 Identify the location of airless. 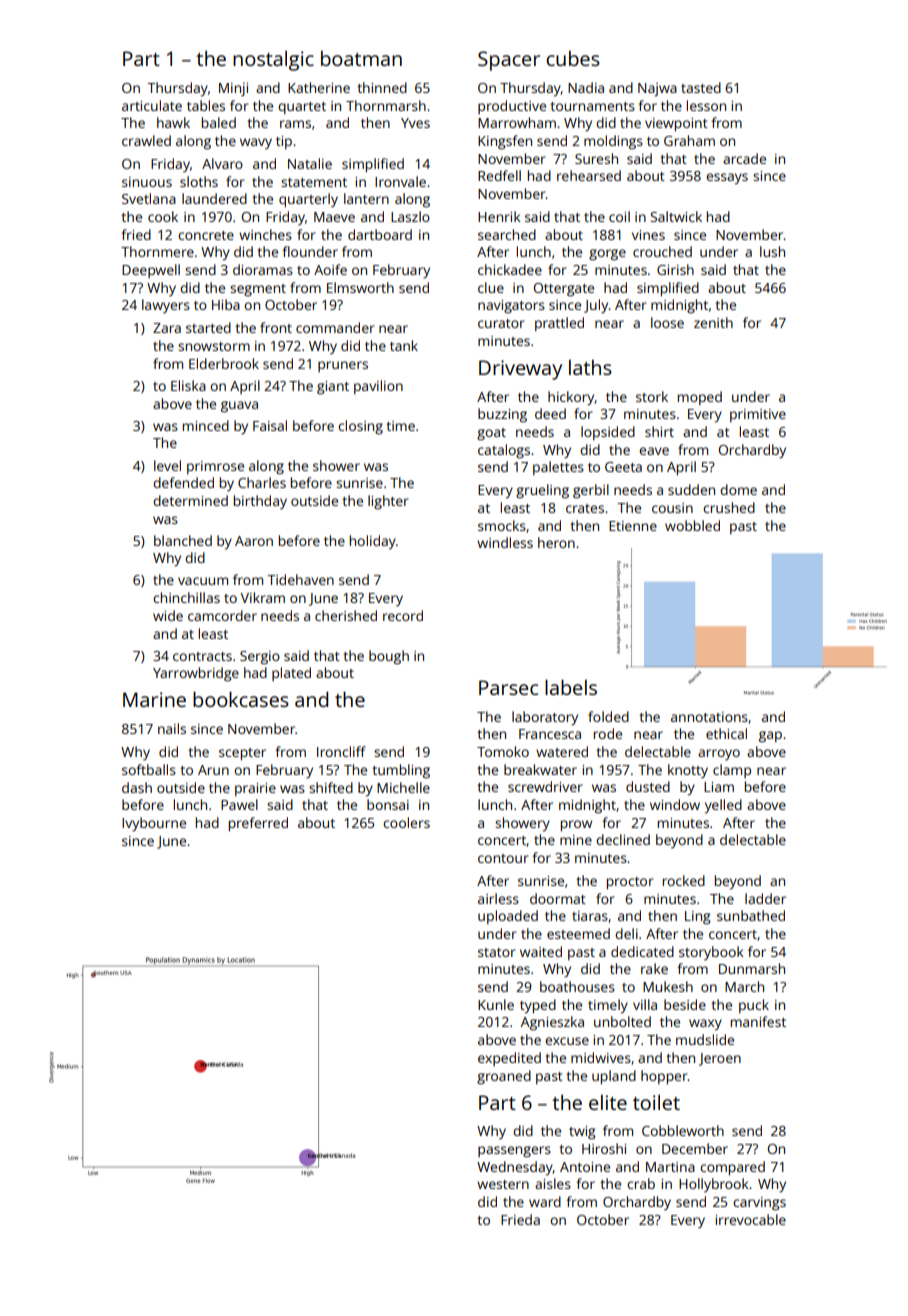
(498, 898).
